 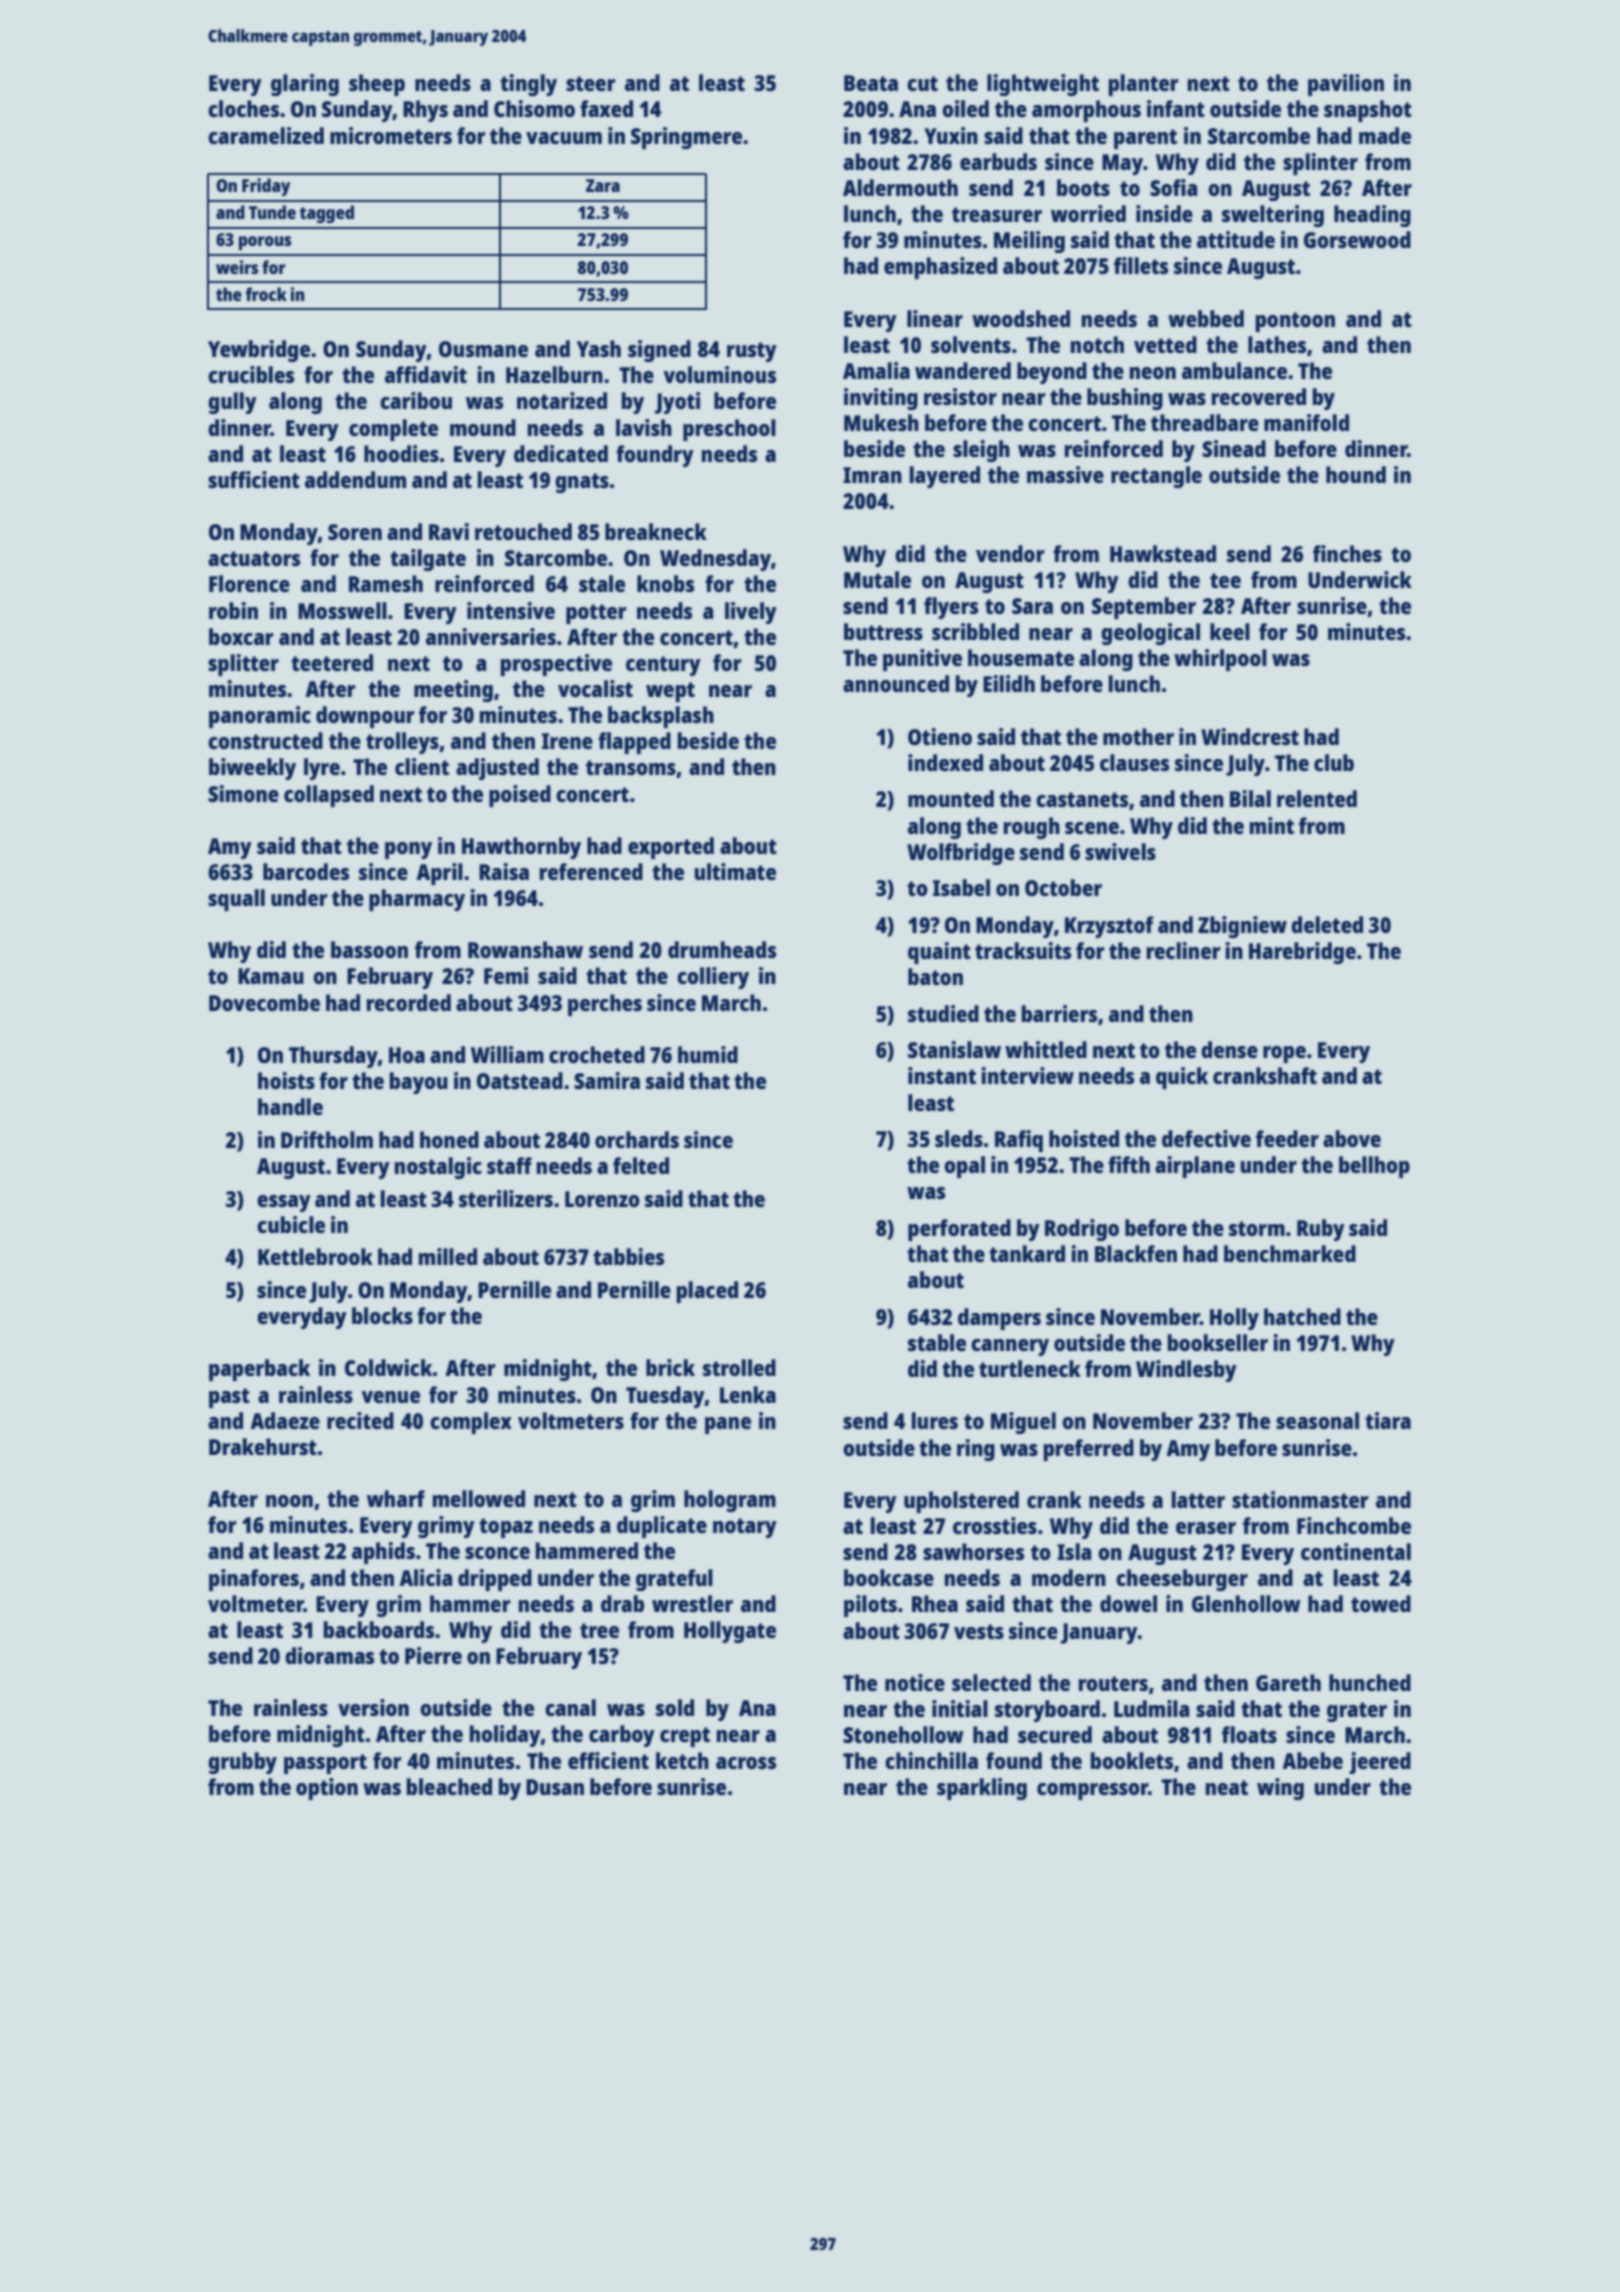 I want to click on rusty, so click(x=752, y=352).
